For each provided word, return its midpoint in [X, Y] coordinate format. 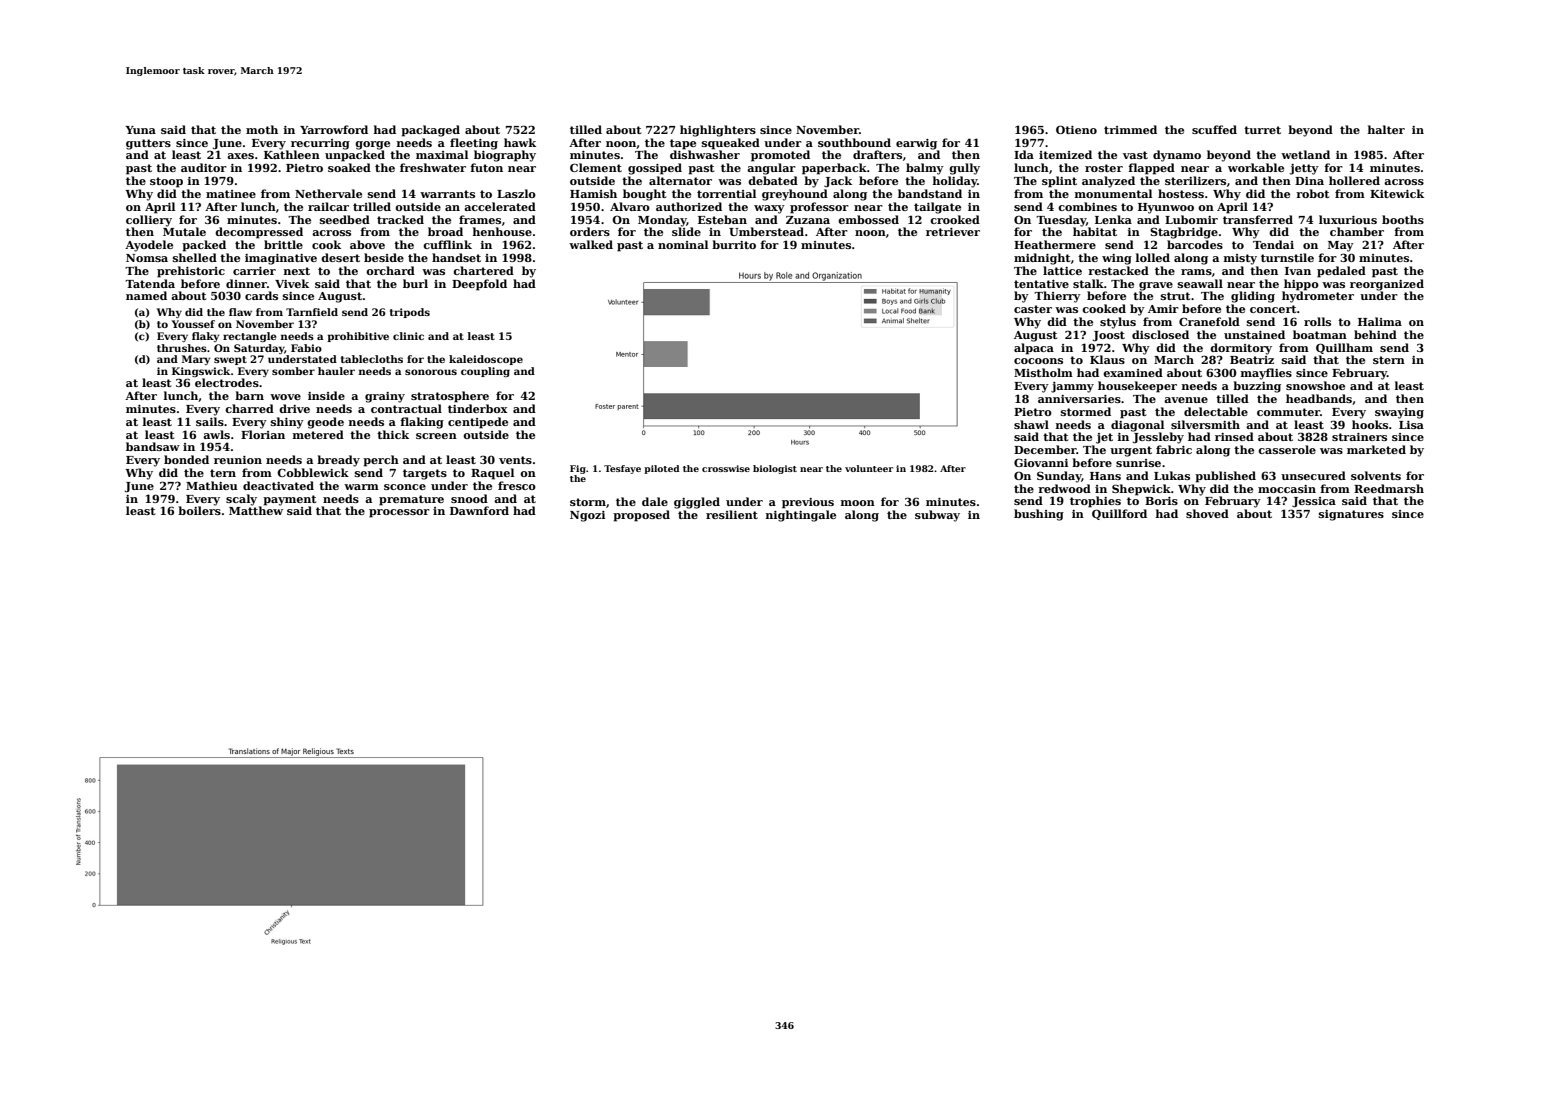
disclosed [1160, 334]
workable [1256, 167]
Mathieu [212, 485]
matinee [231, 194]
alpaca [1034, 349]
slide [686, 231]
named [146, 295]
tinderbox [478, 408]
